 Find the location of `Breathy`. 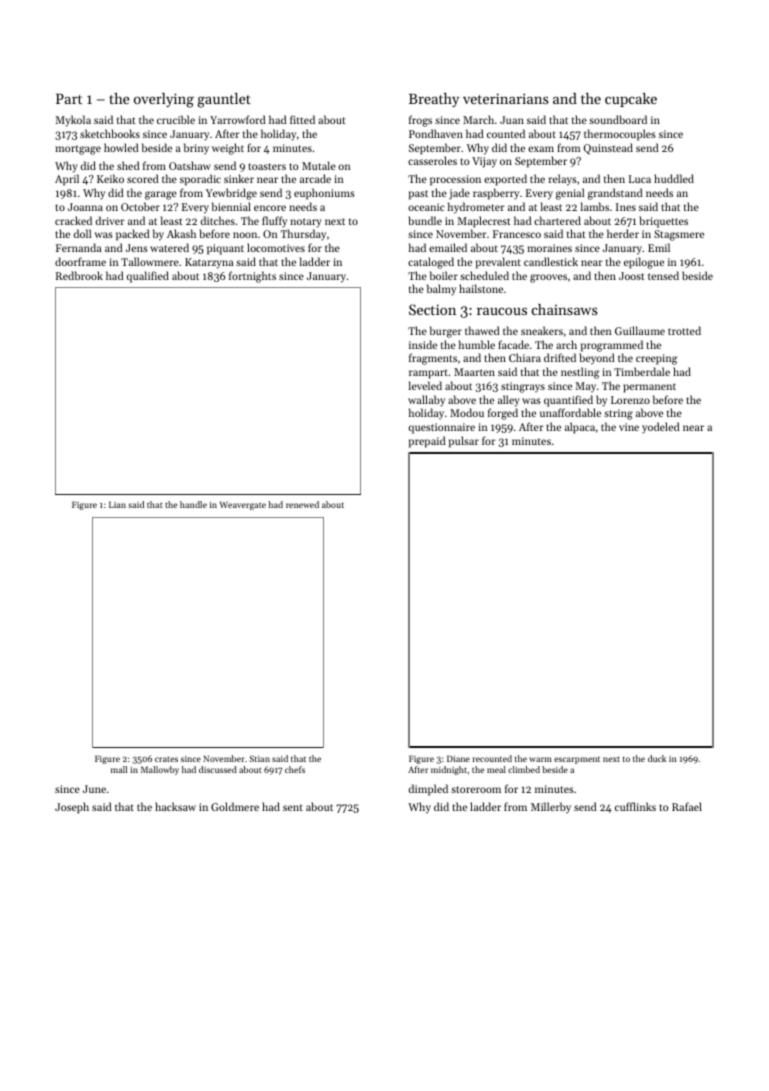

Breathy is located at coordinates (434, 100).
